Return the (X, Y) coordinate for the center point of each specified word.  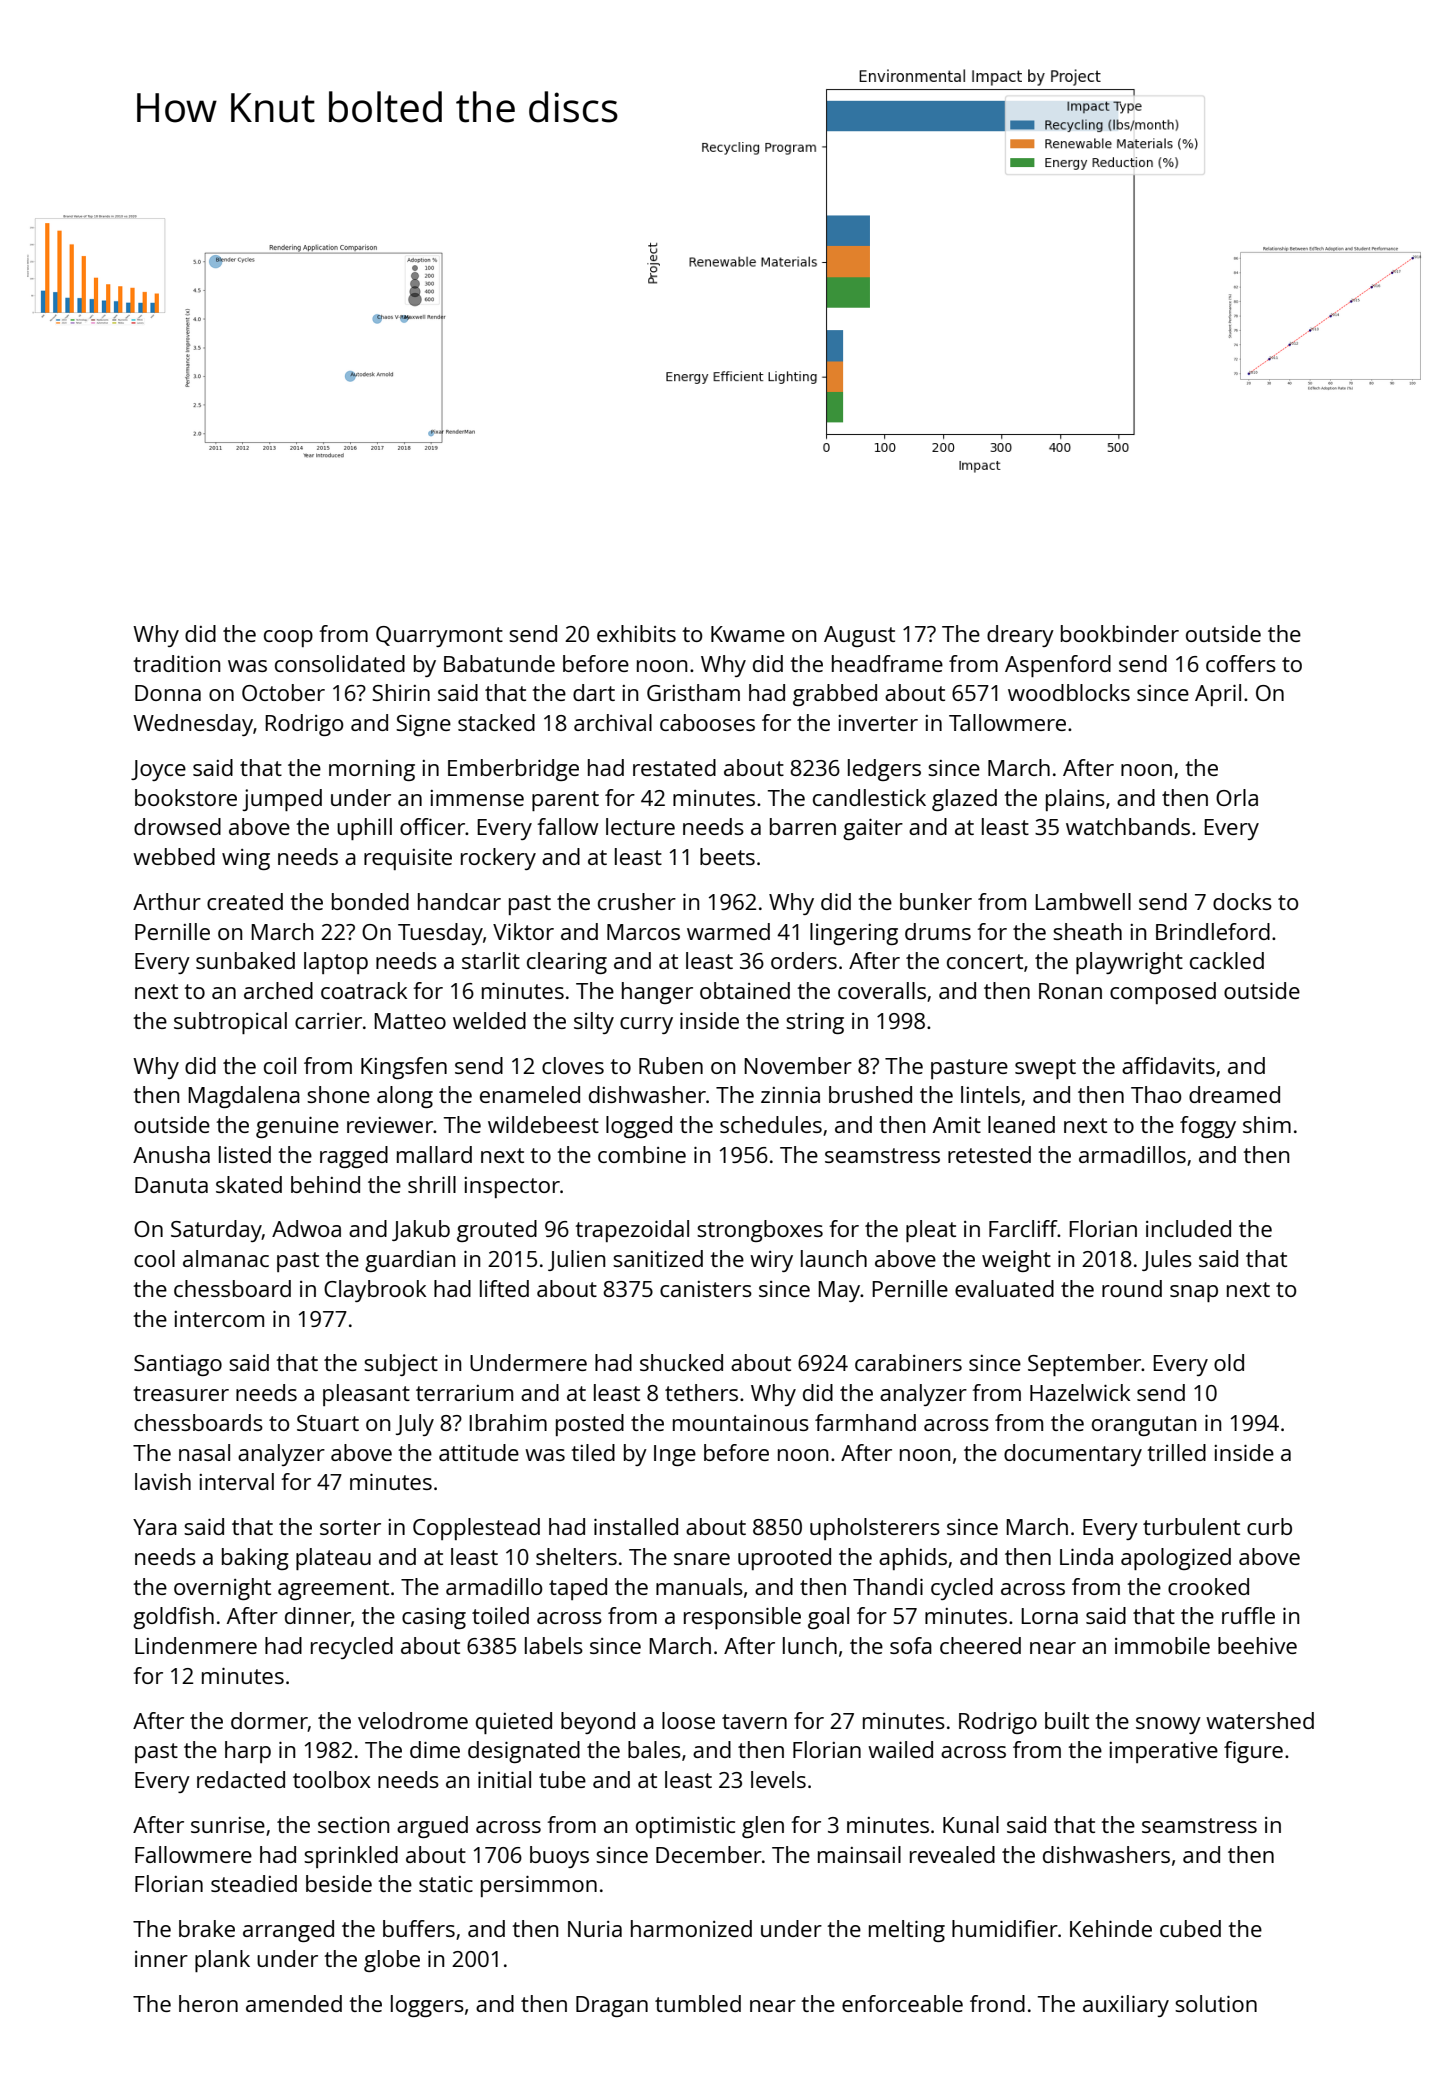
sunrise (228, 1825)
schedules (771, 1124)
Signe (423, 725)
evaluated (1004, 1288)
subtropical (230, 1023)
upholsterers (875, 1529)
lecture (640, 826)
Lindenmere (196, 1645)
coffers (1241, 663)
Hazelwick (1080, 1392)
